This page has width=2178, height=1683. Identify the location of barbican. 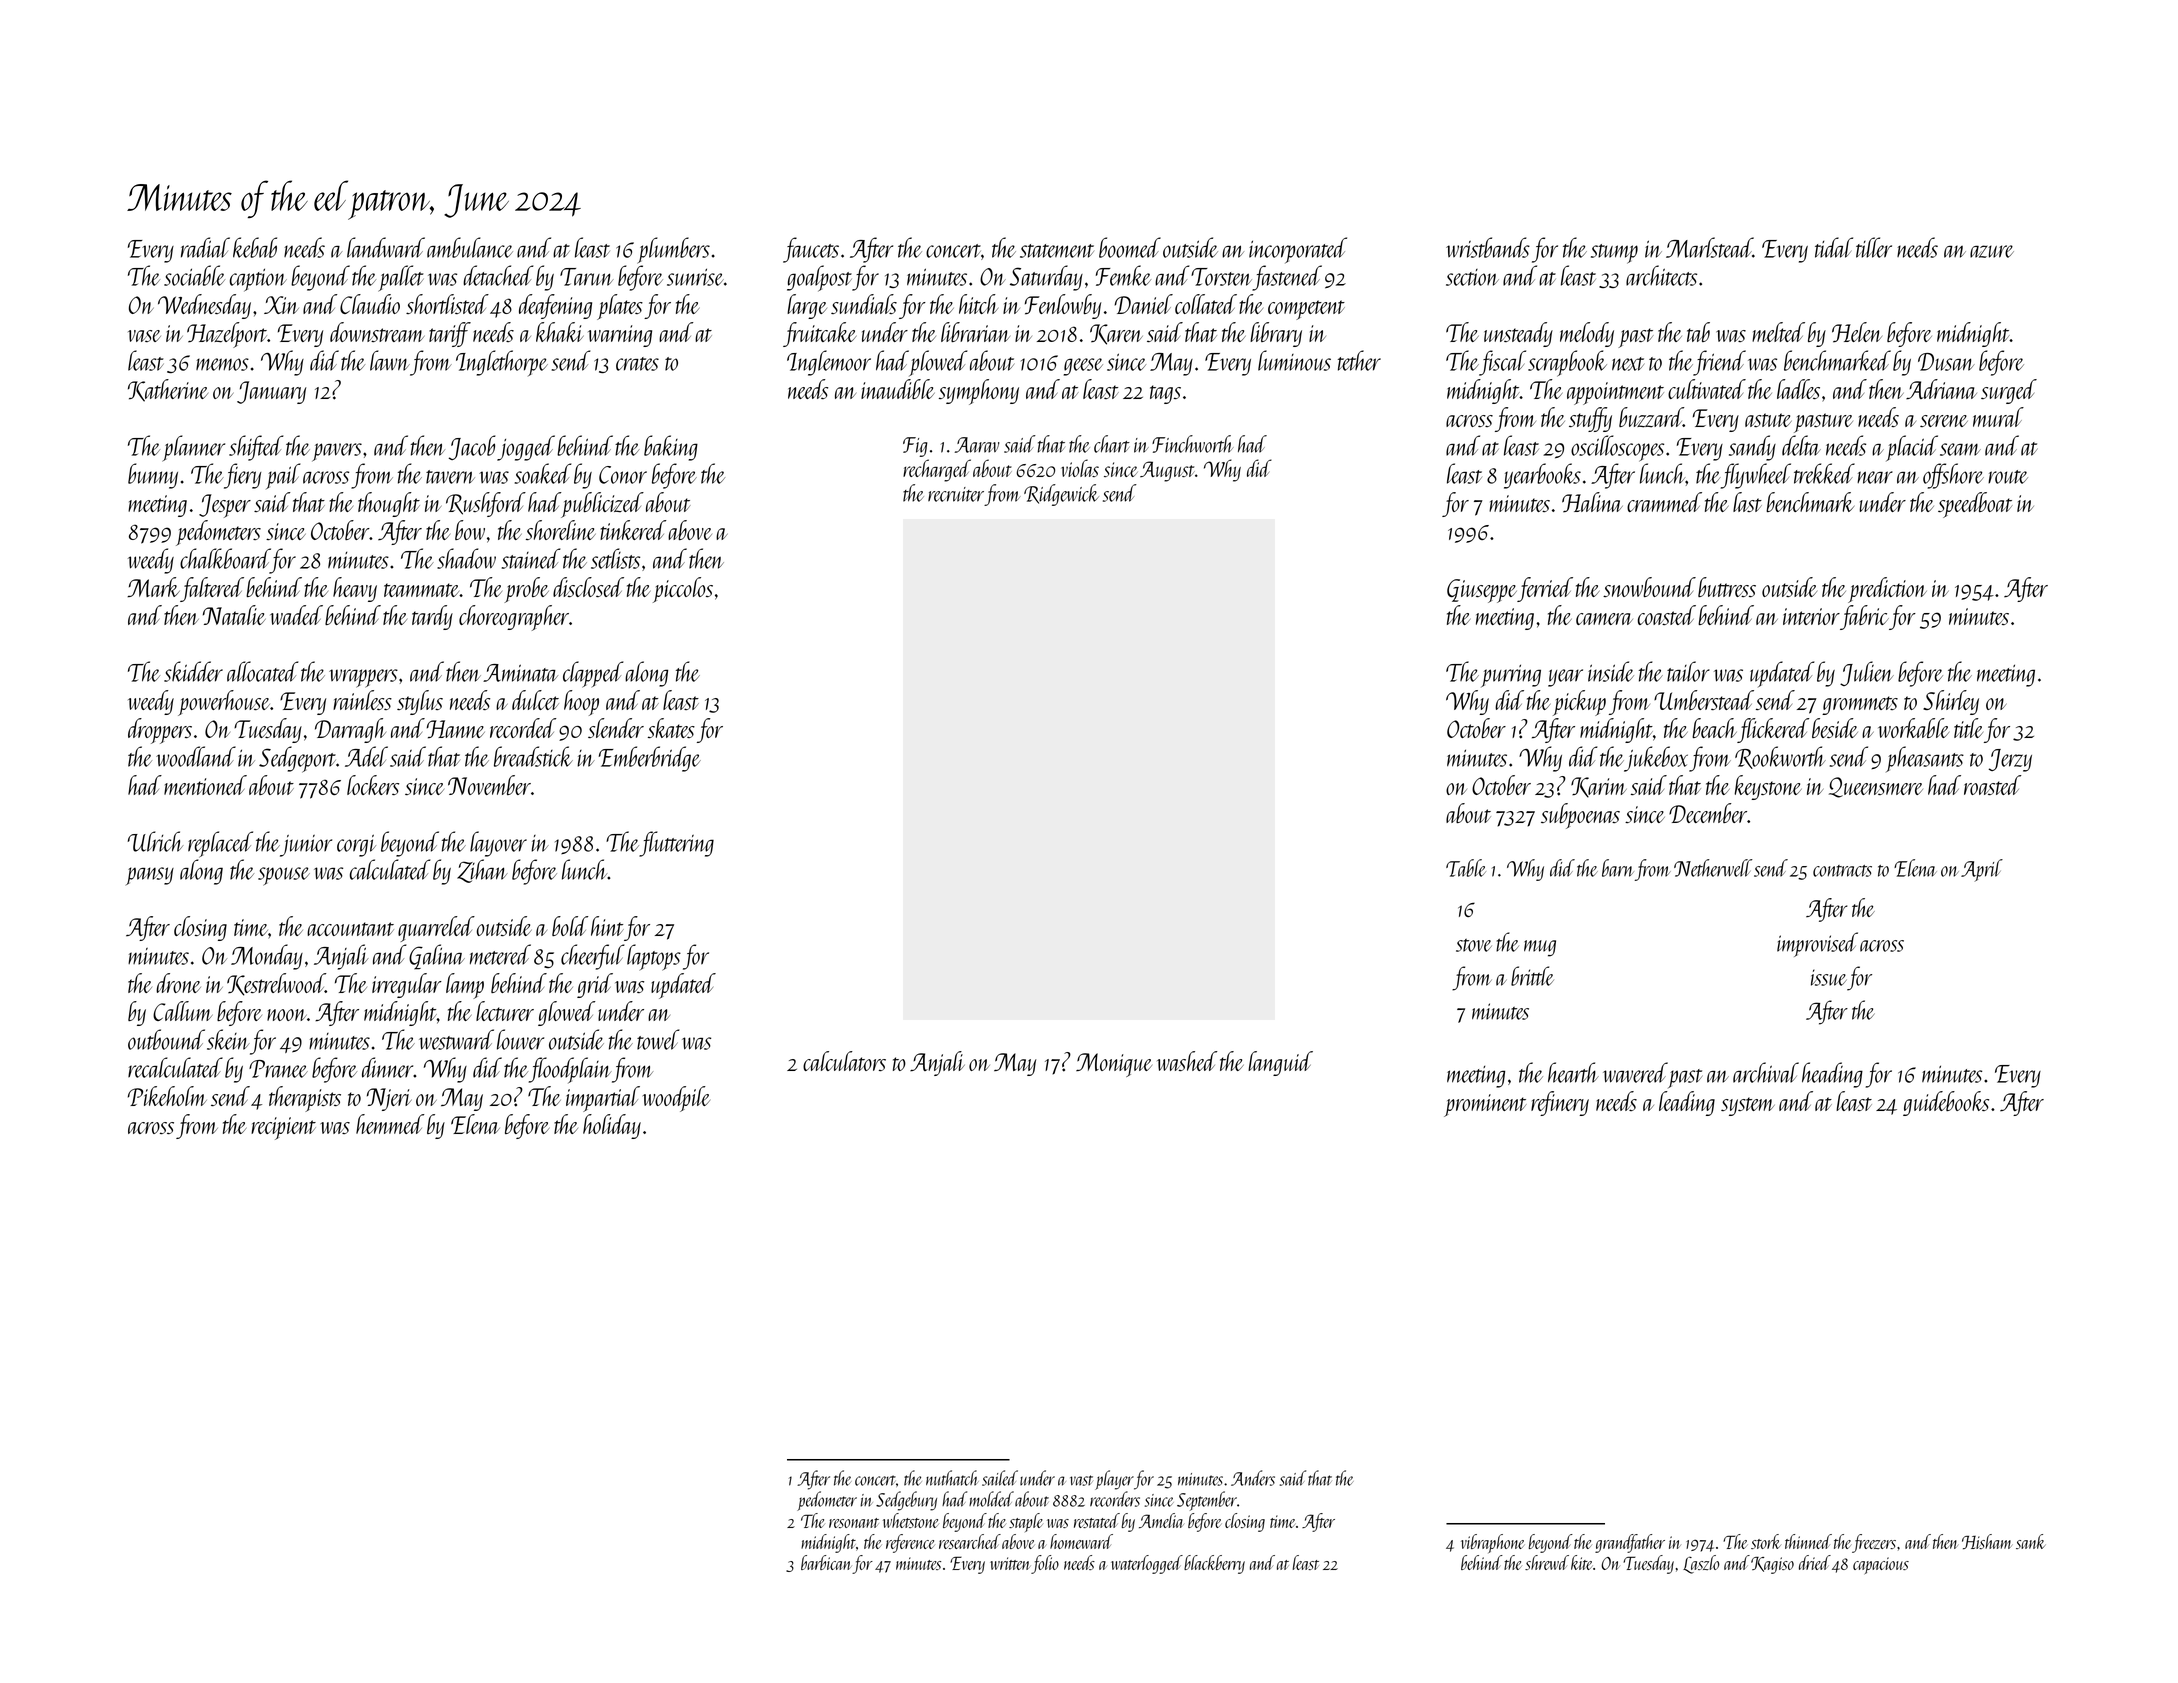
(826, 1562).
